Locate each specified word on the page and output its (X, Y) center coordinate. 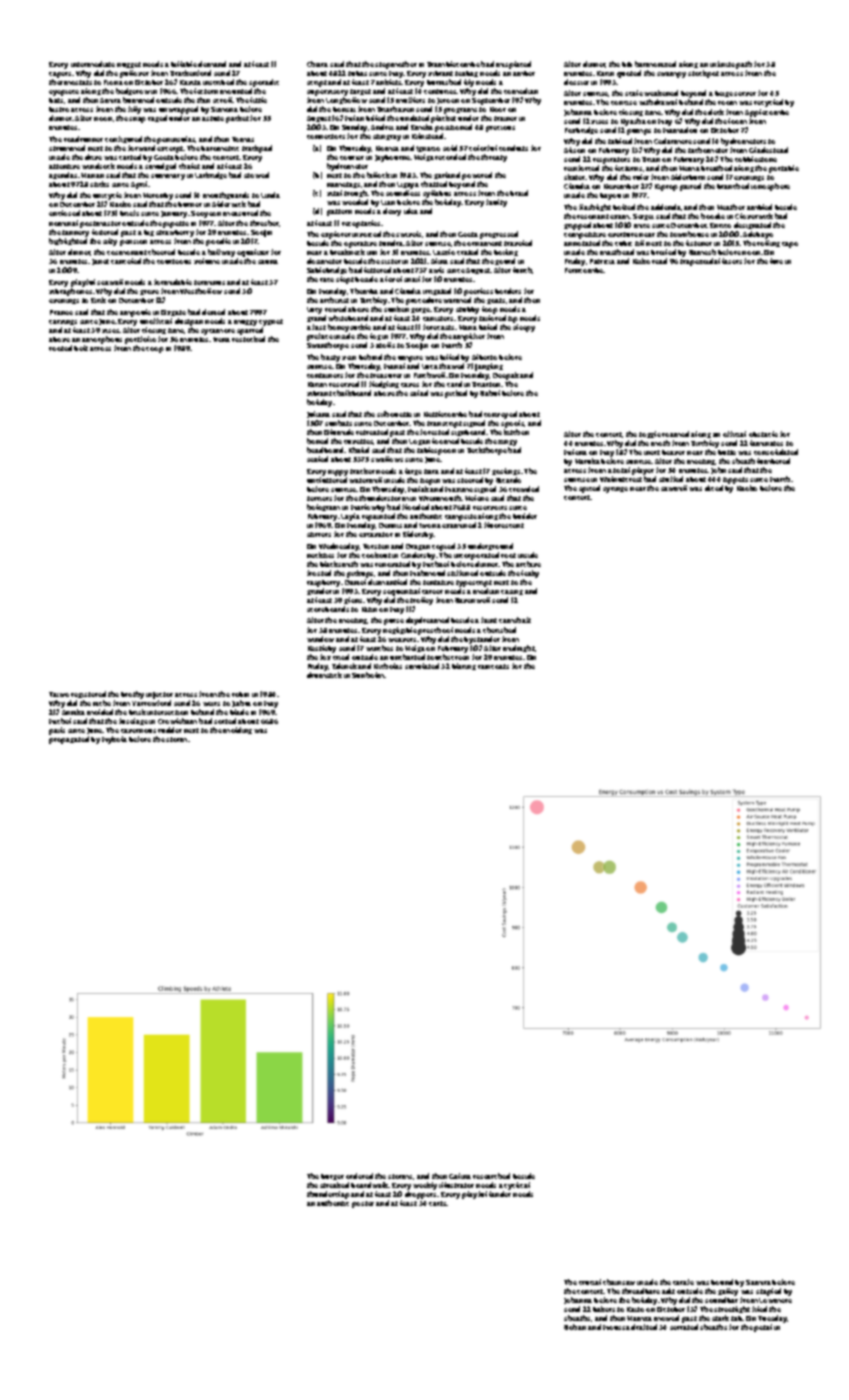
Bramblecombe (453, 64)
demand (212, 64)
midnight (519, 648)
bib (627, 64)
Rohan (575, 1327)
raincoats (493, 666)
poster (363, 1204)
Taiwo (59, 694)
